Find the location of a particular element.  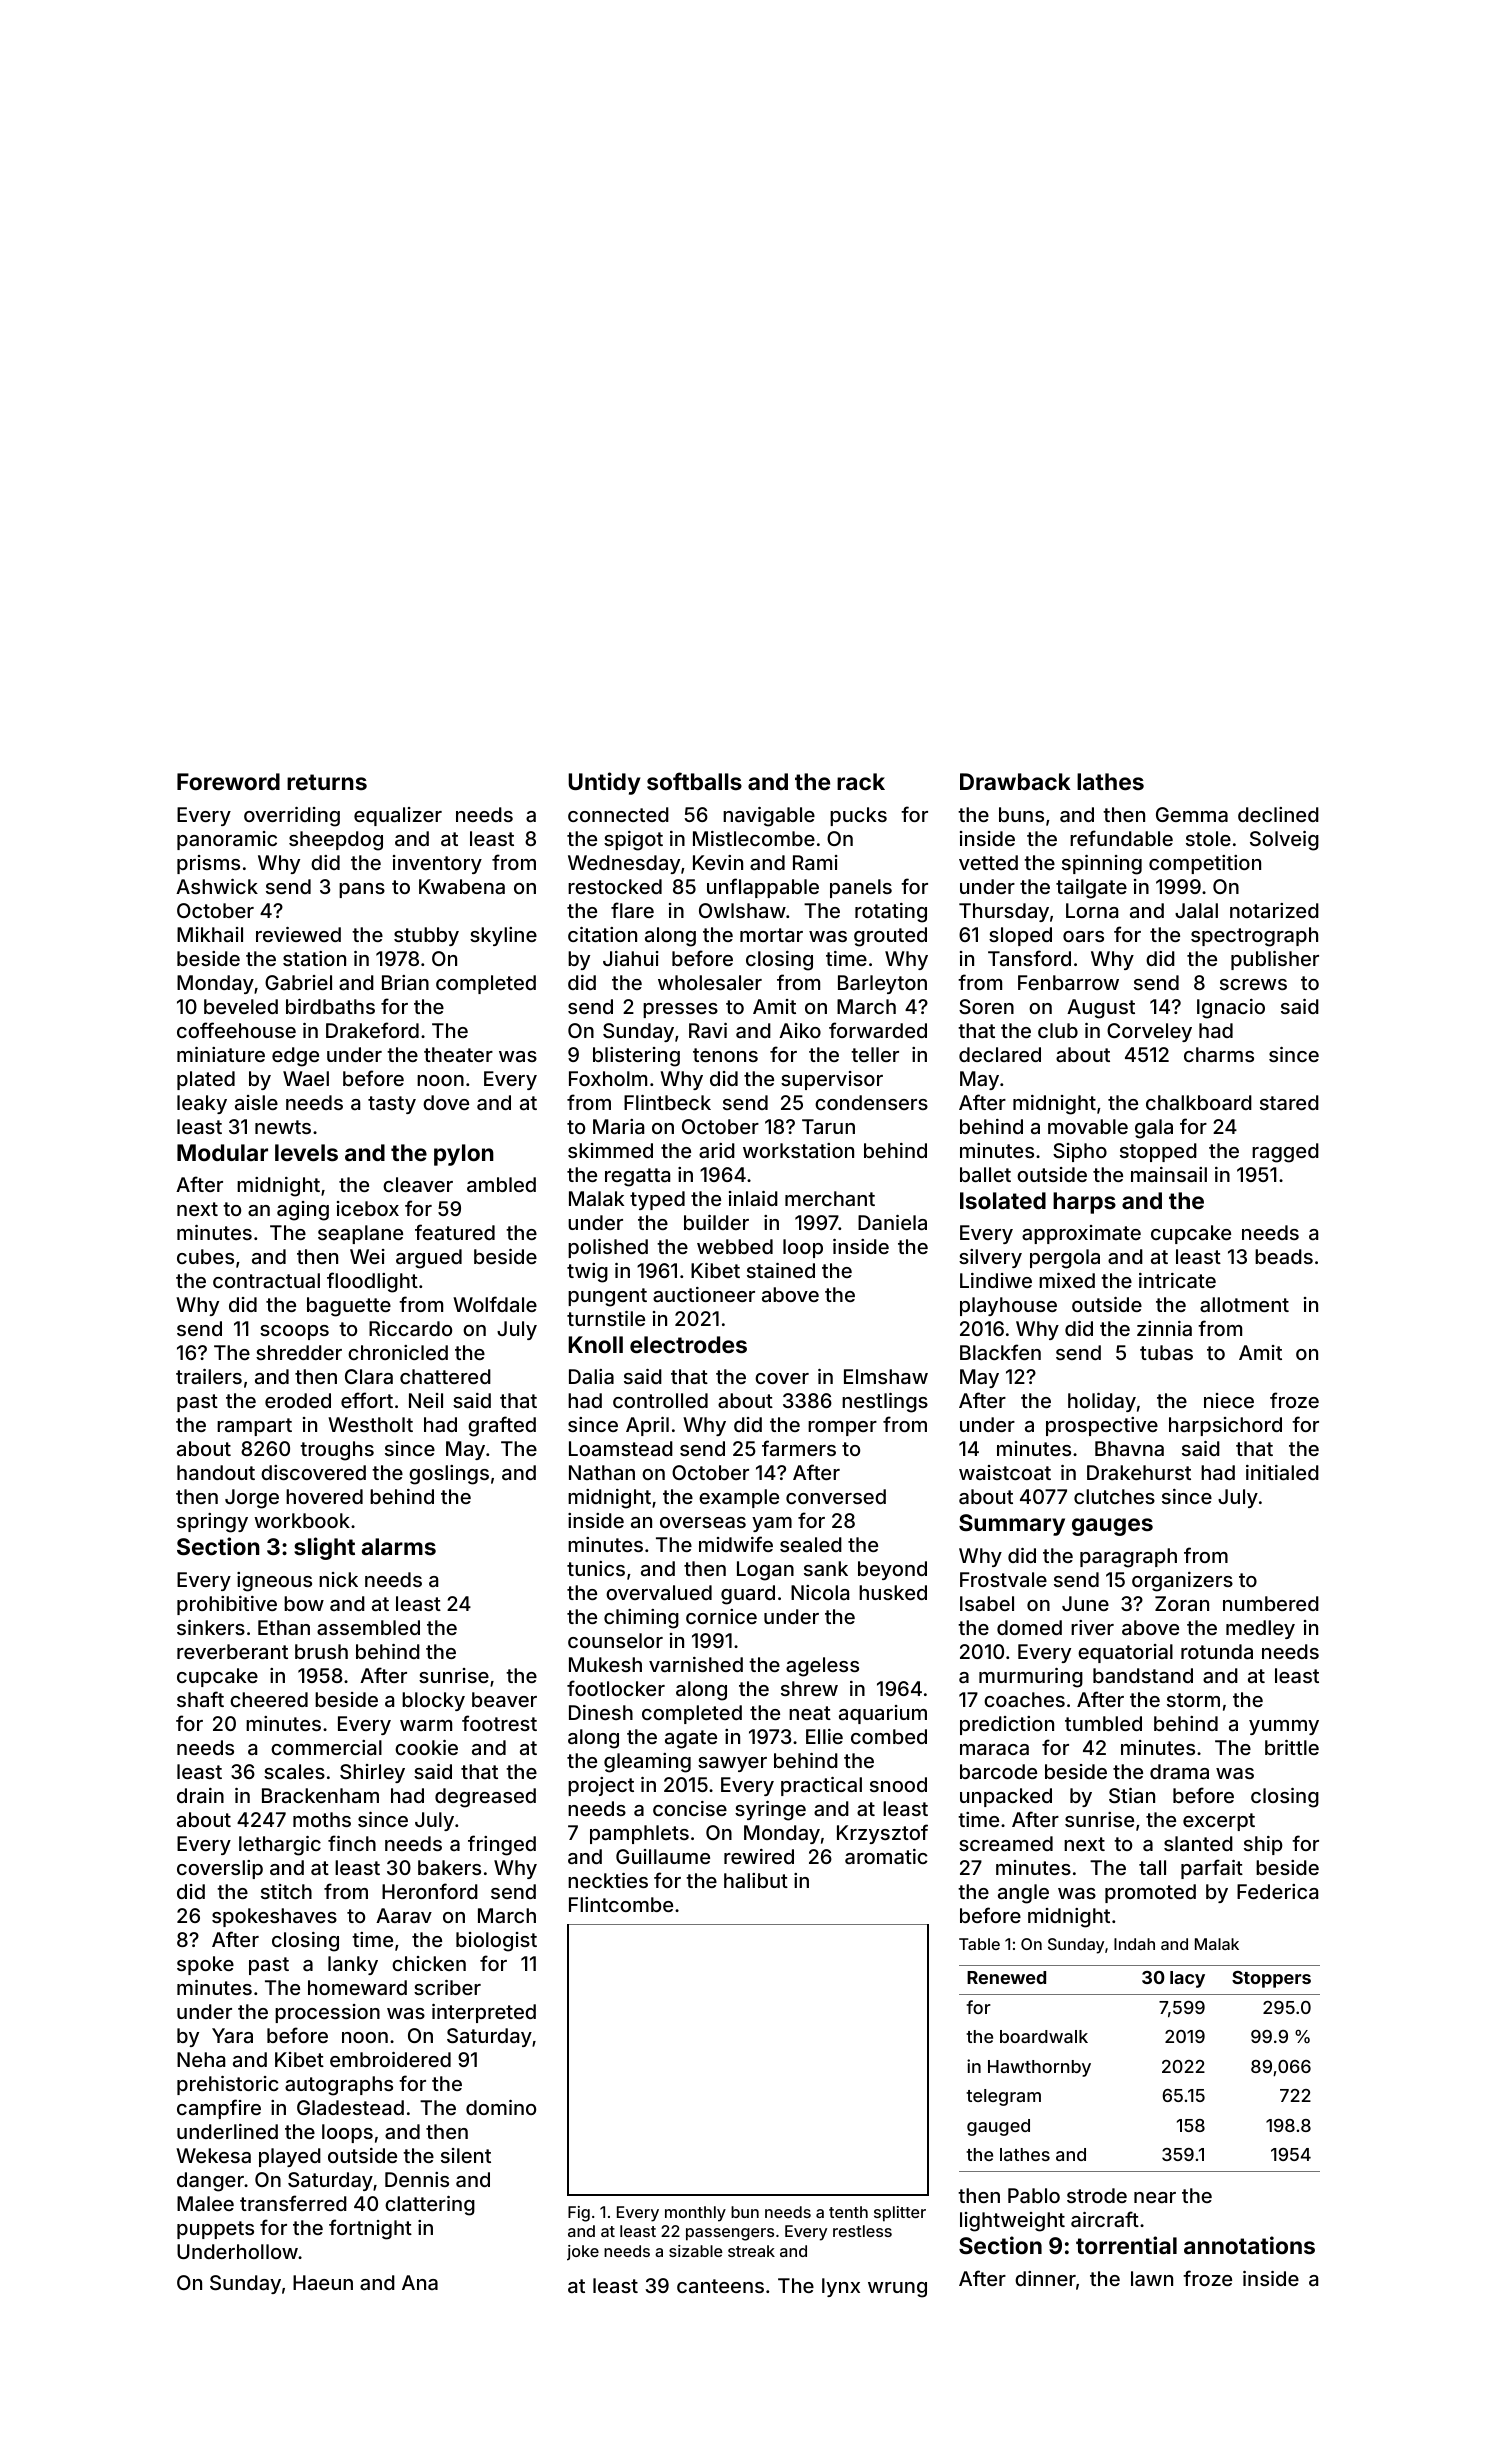

wholesaler is located at coordinates (710, 982).
